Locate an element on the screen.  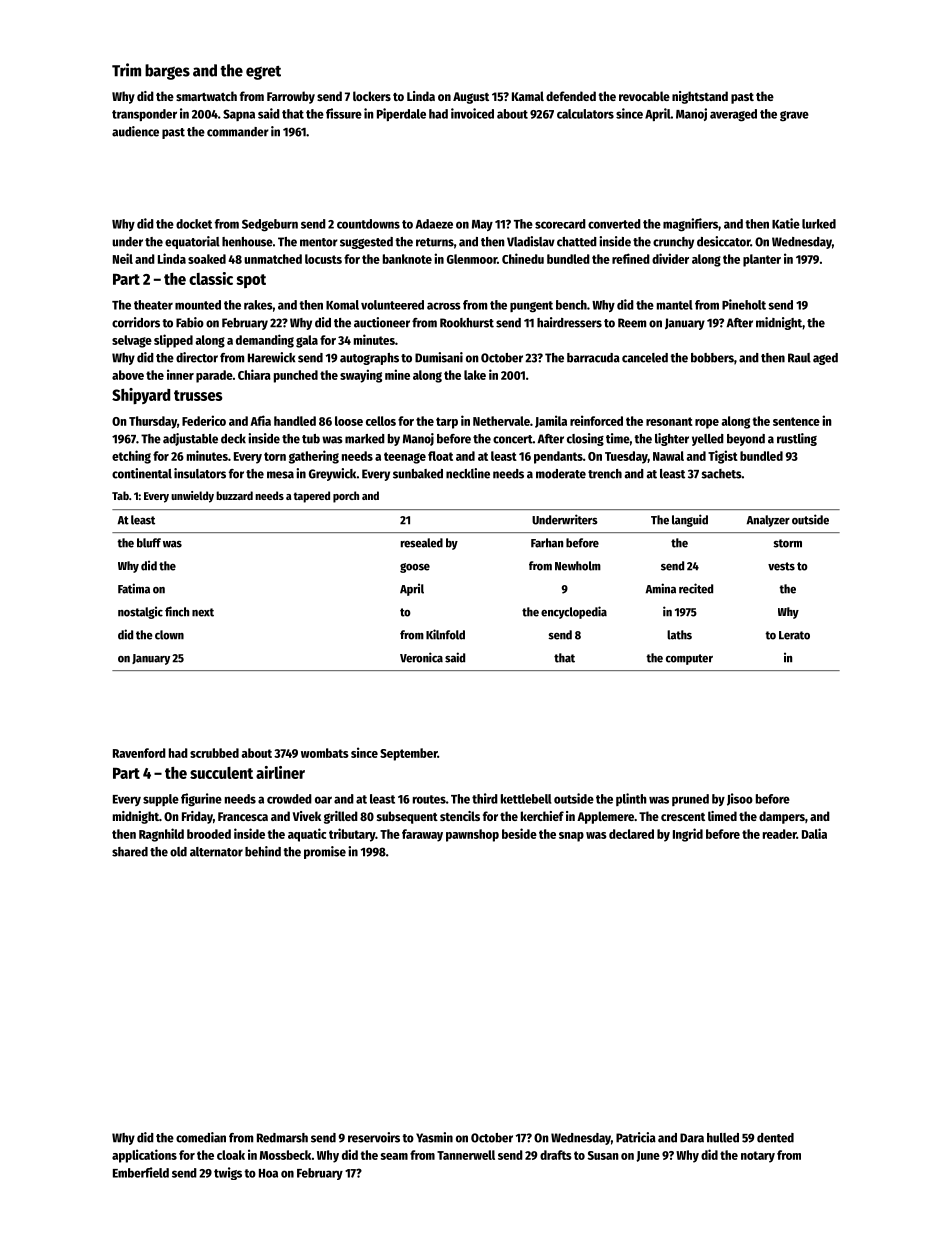
Emberfield is located at coordinates (141, 1172).
